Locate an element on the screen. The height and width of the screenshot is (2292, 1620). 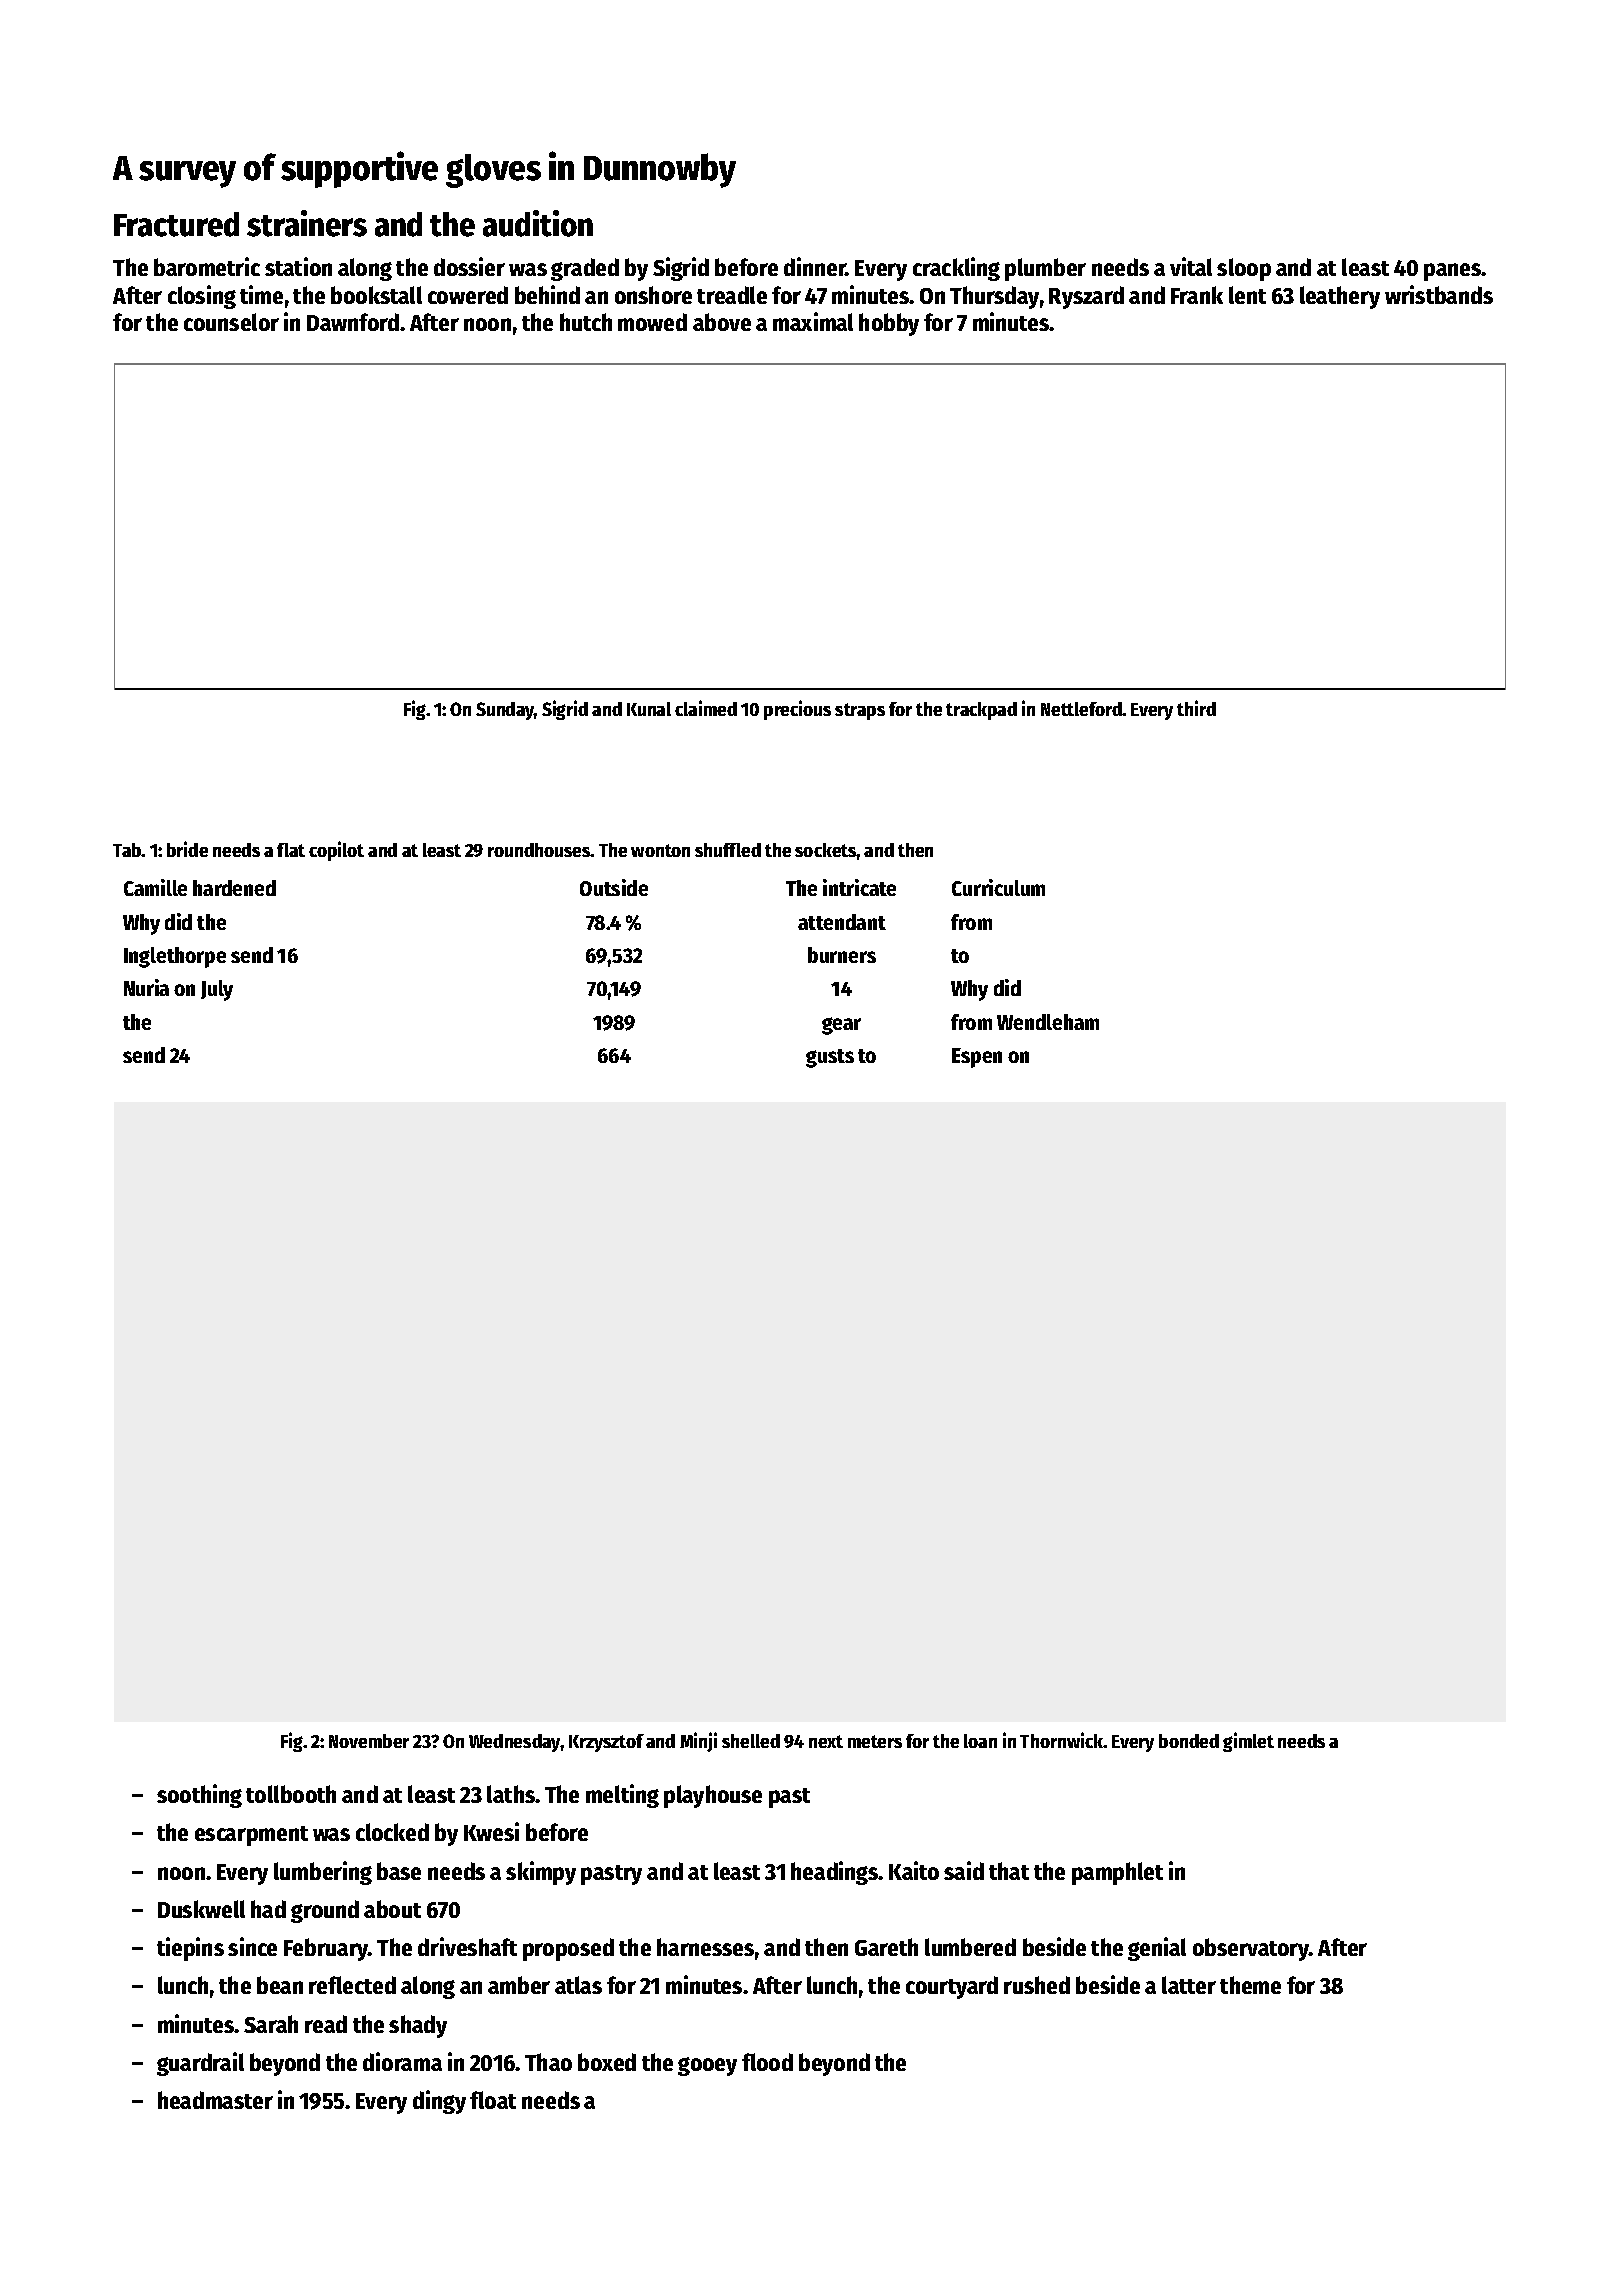
Outside is located at coordinates (614, 887).
